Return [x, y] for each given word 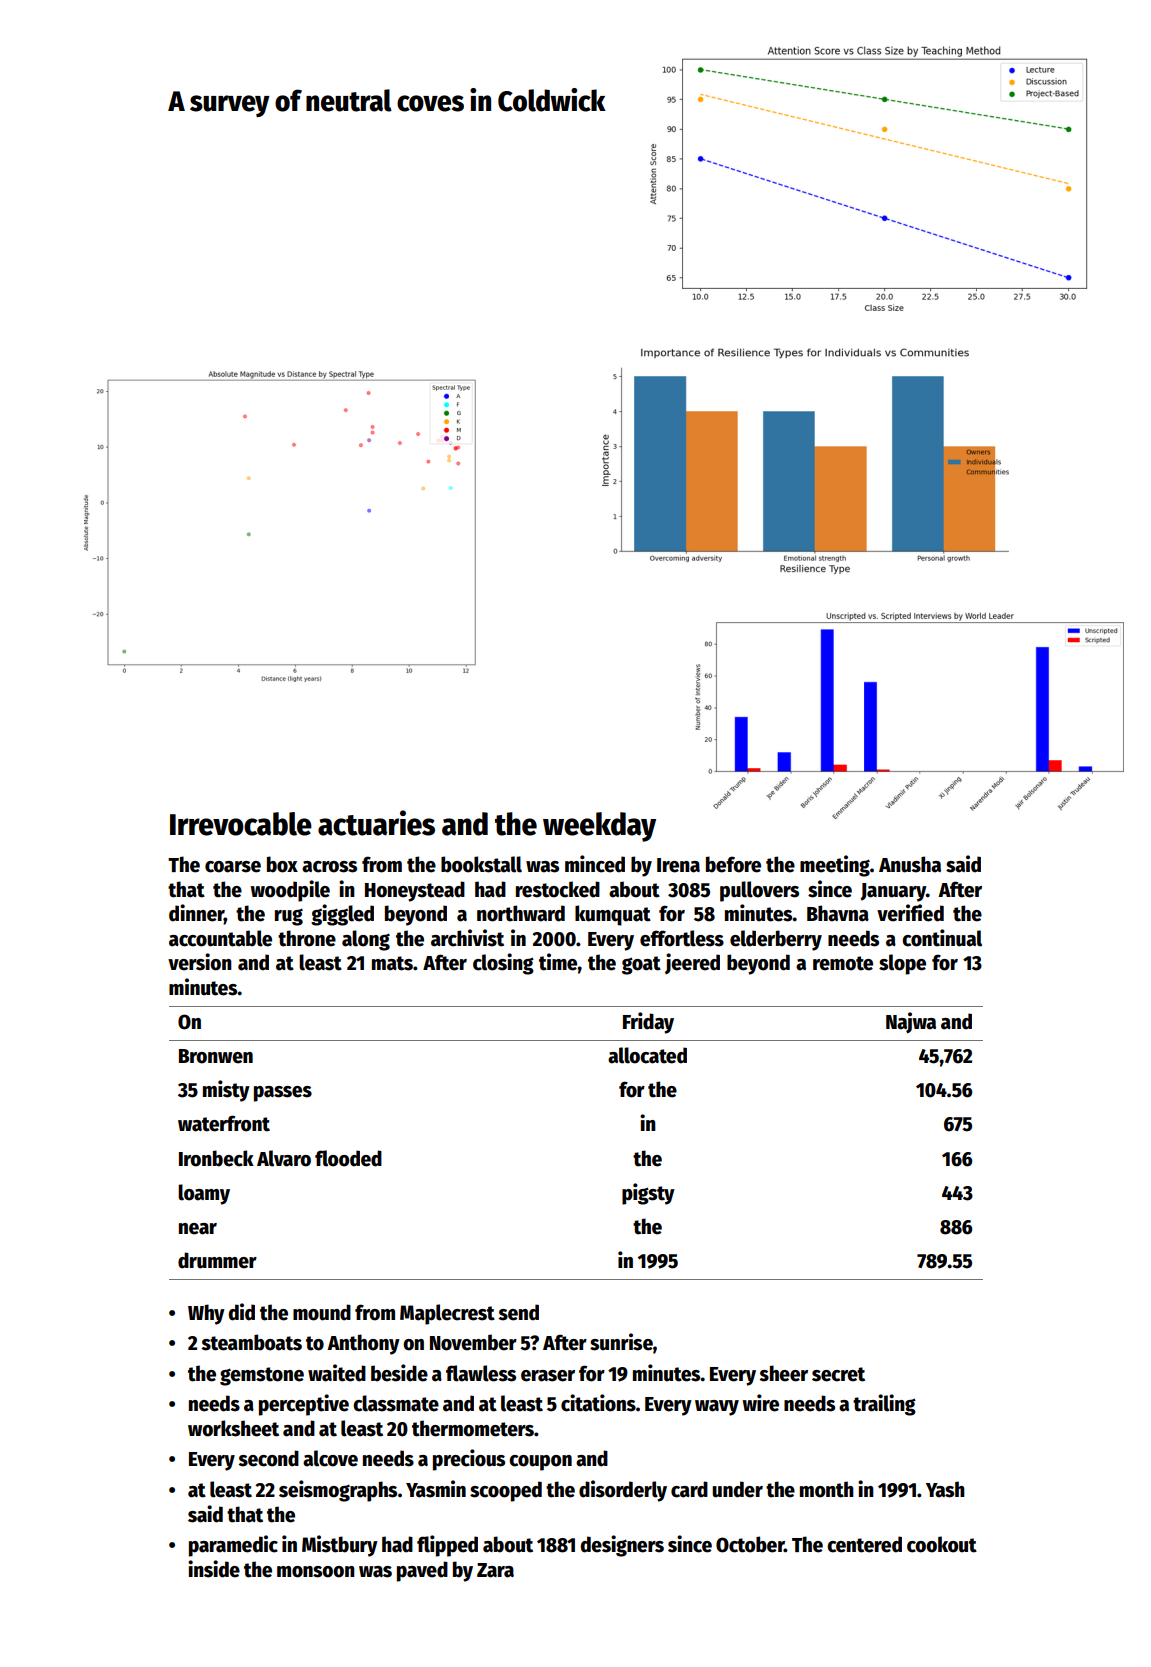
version [200, 962]
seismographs [338, 1491]
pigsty [648, 1194]
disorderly [623, 1491]
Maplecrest [447, 1314]
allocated [647, 1055]
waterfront [224, 1123]
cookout [942, 1544]
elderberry [776, 940]
